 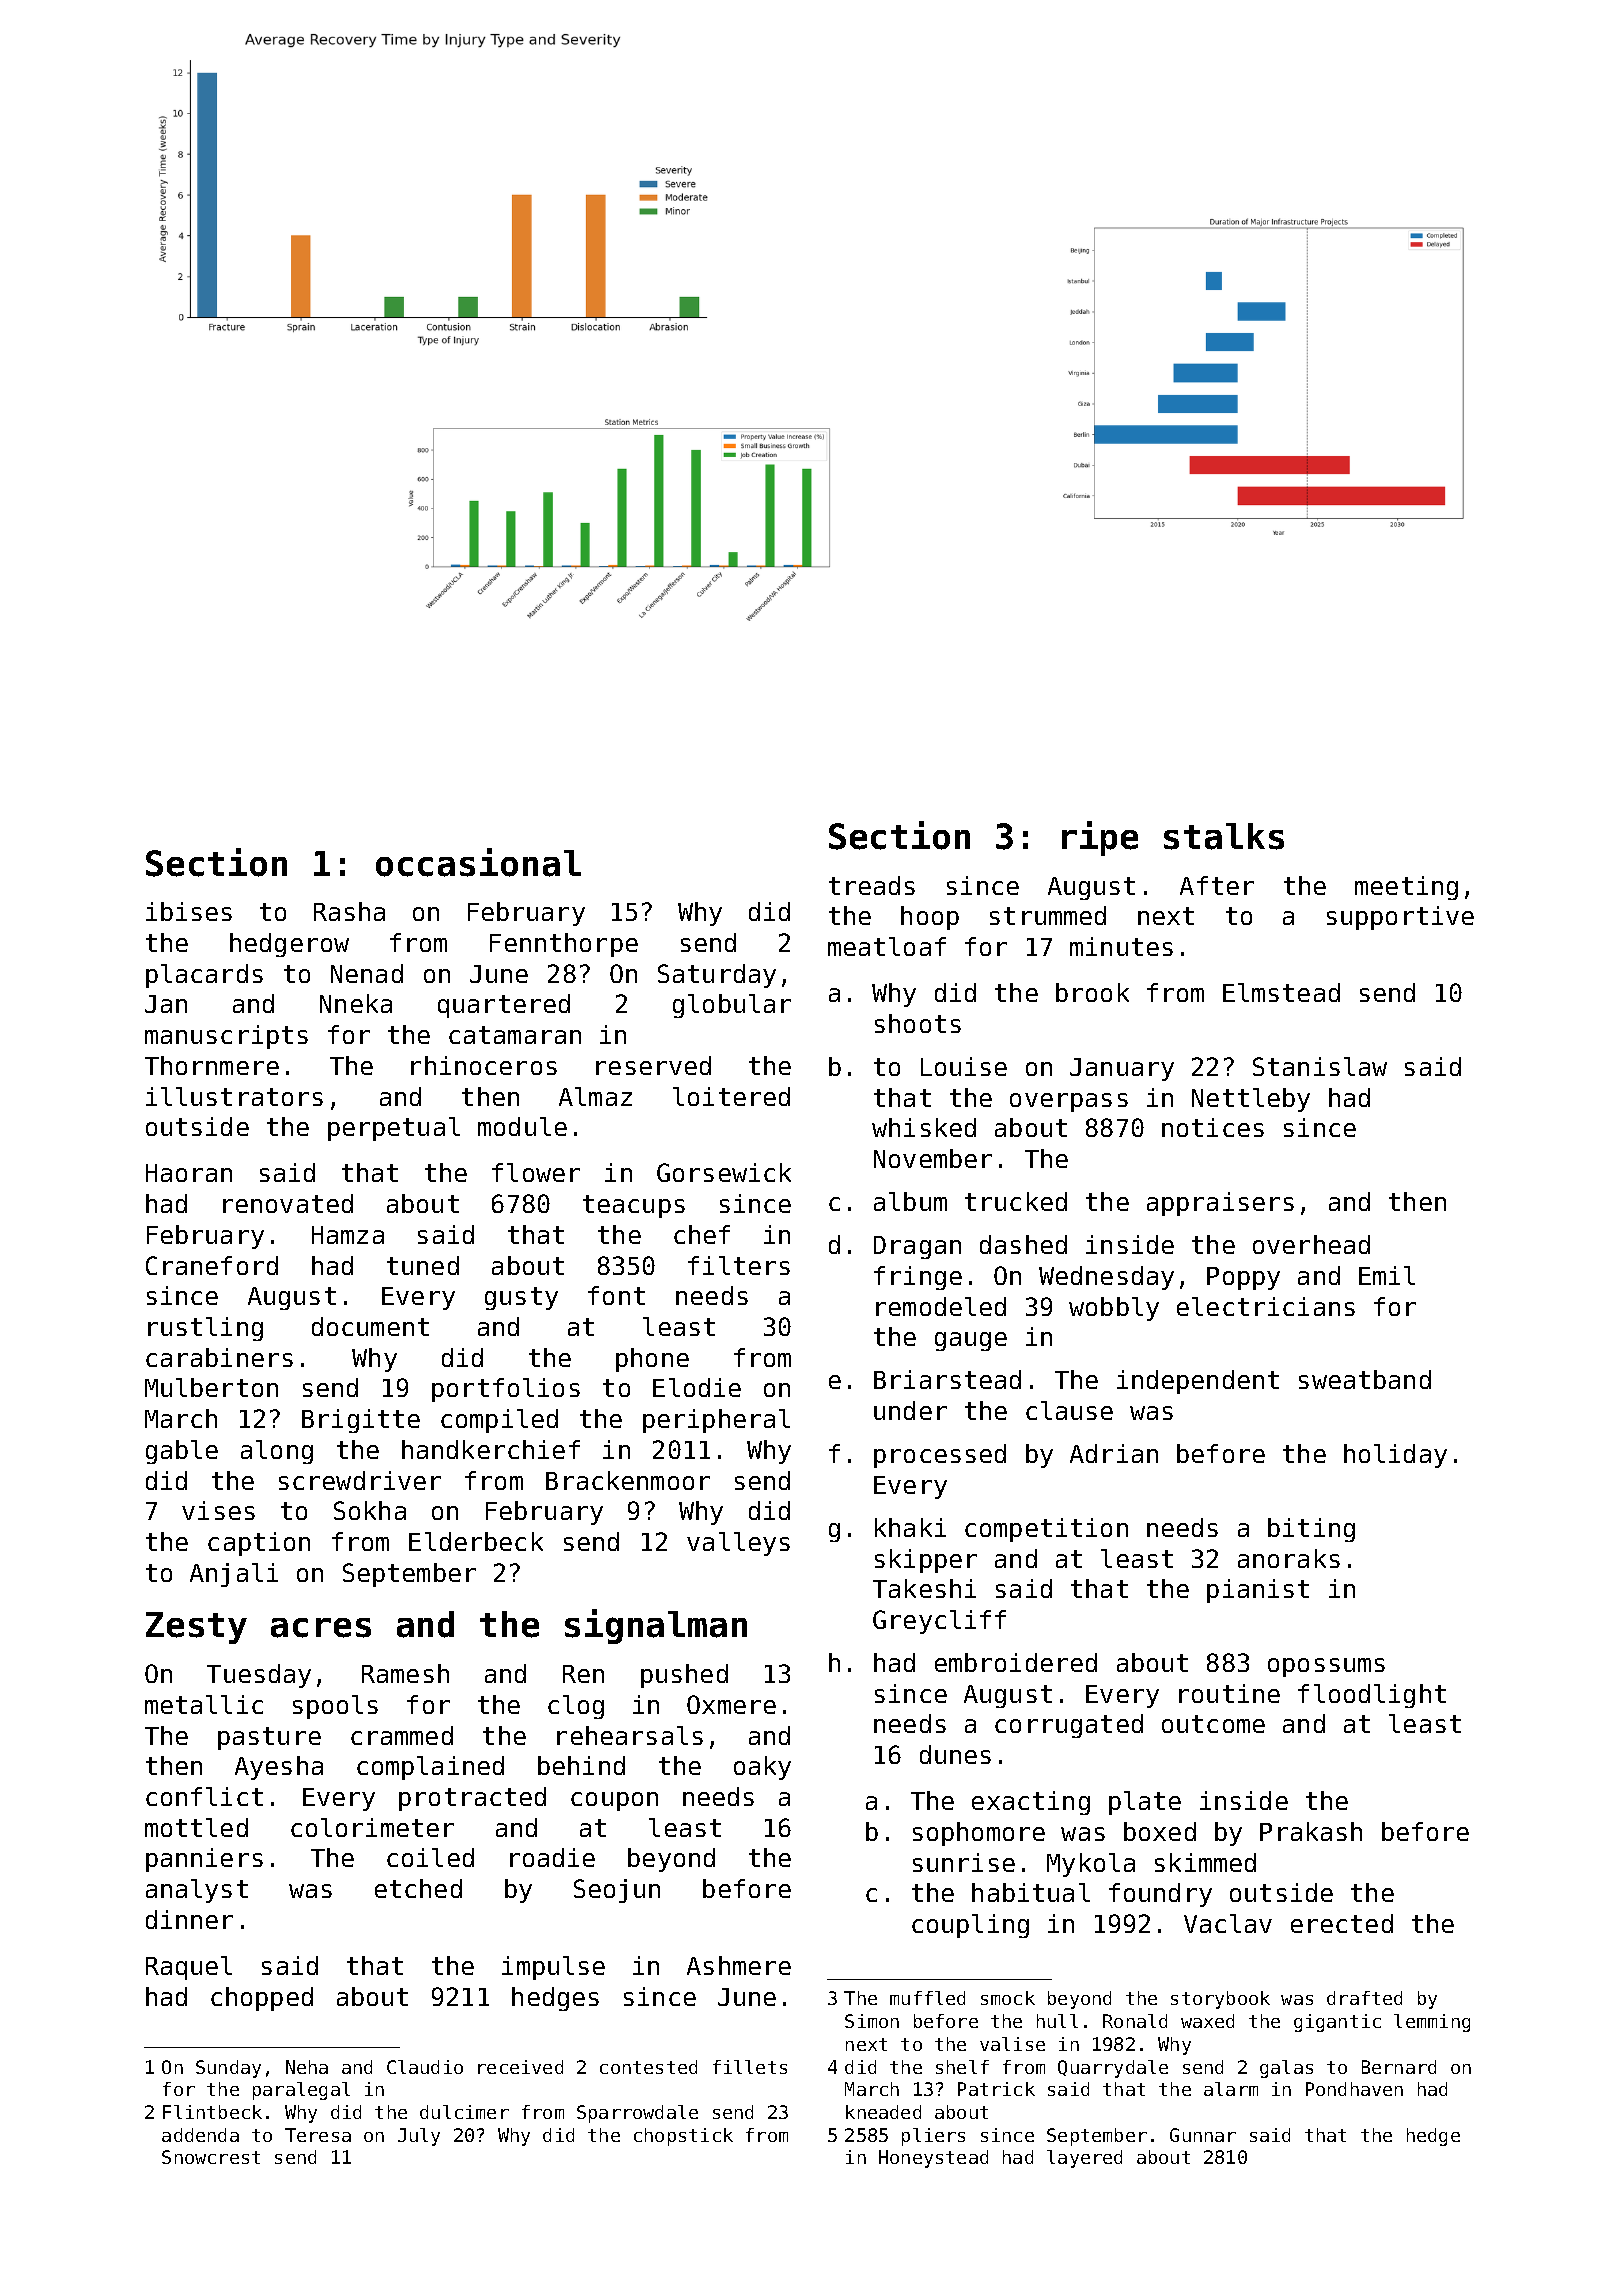 What do you see at coordinates (614, 1801) in the screenshot?
I see `coupon` at bounding box center [614, 1801].
